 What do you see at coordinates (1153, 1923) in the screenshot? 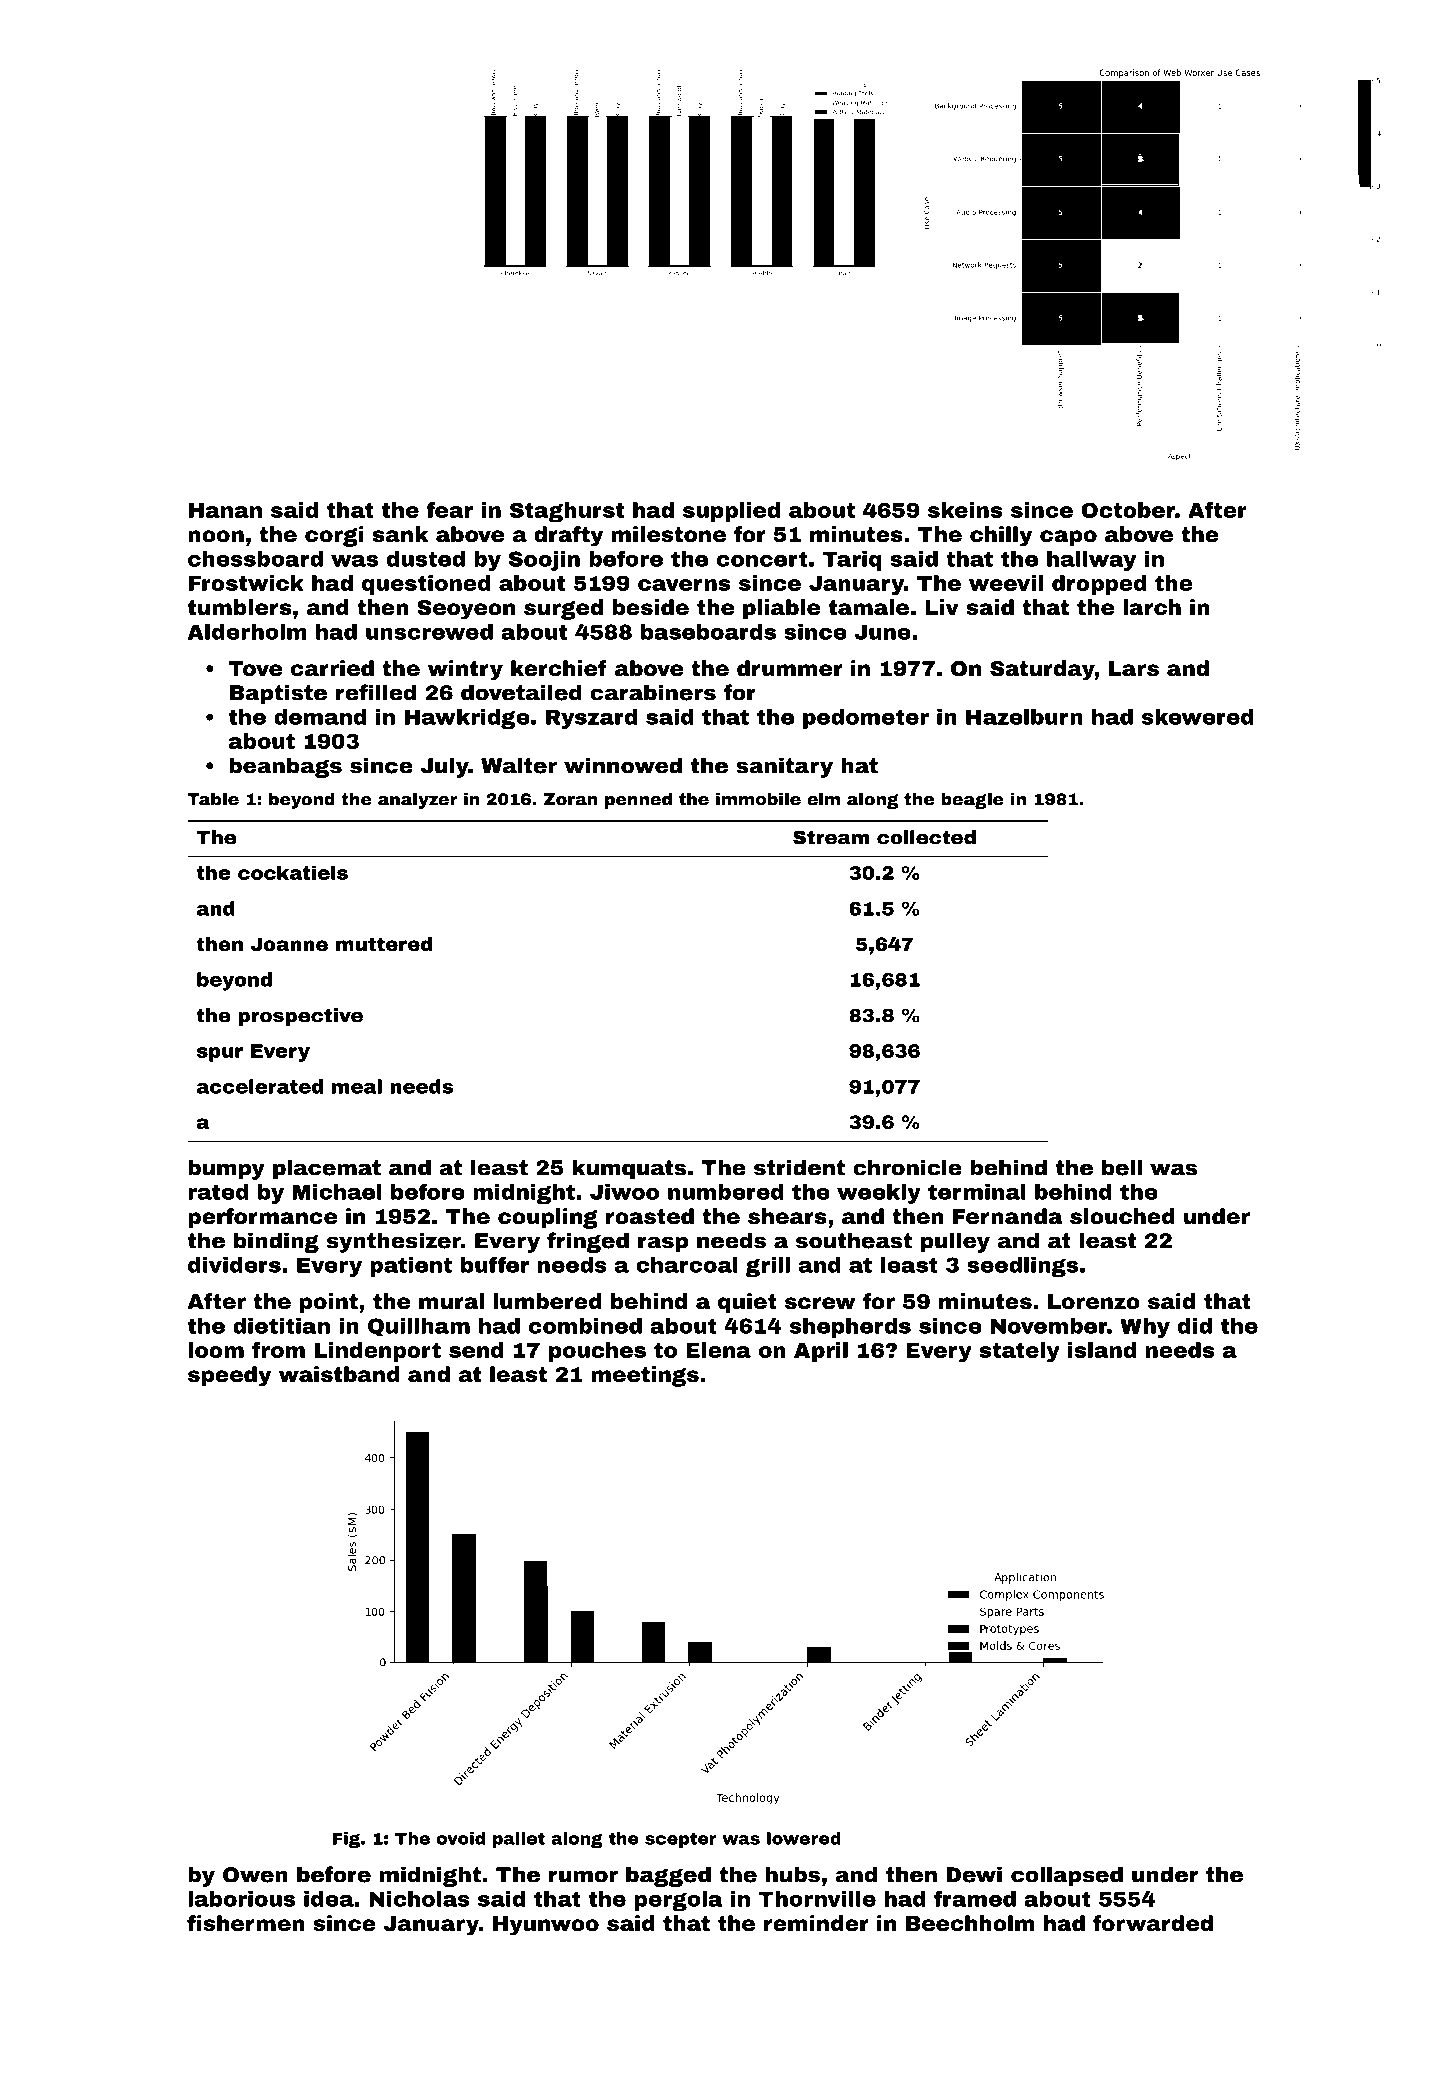
I see `forwarded` at bounding box center [1153, 1923].
